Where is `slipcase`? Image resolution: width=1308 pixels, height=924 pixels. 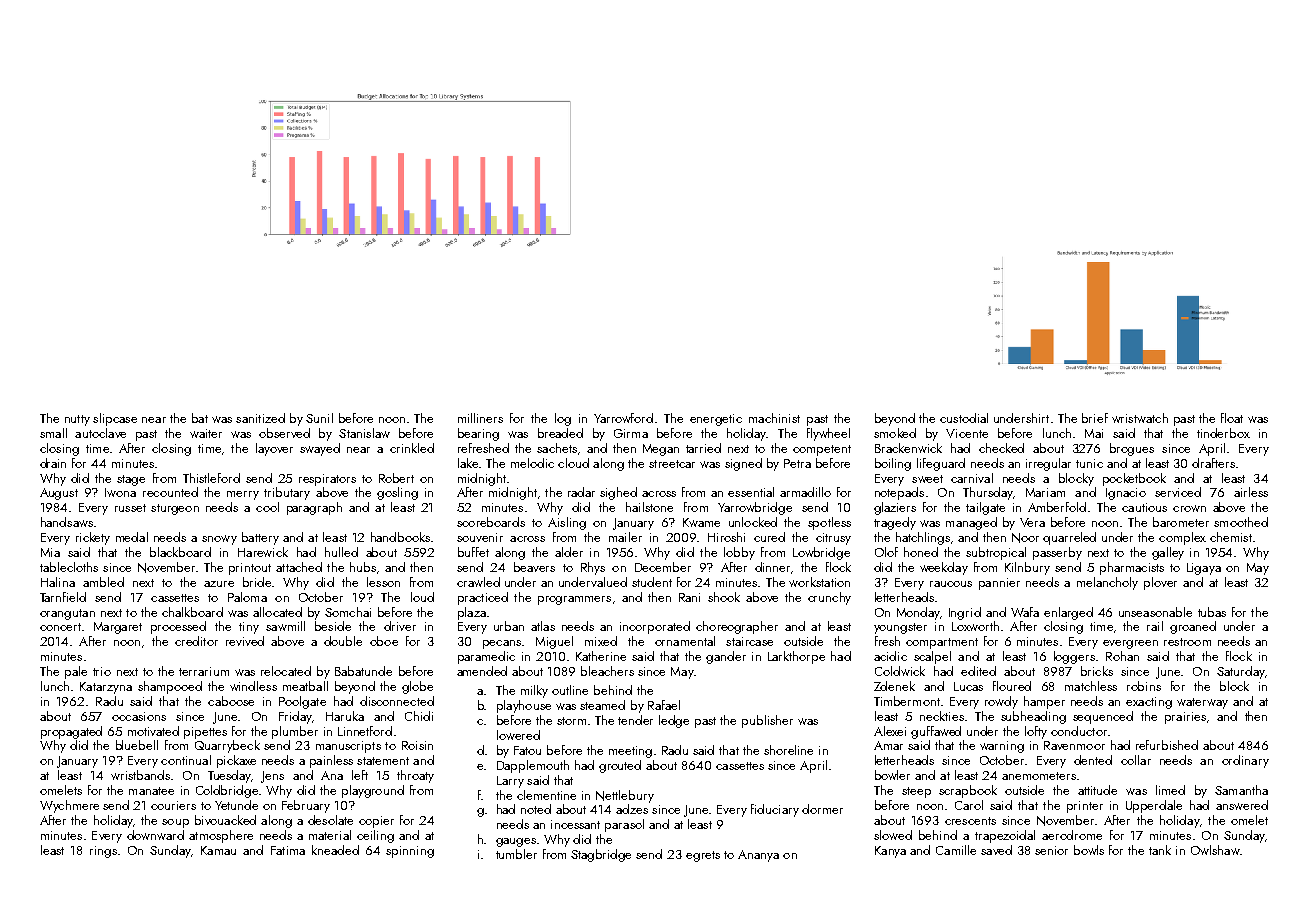 slipcase is located at coordinates (115, 419).
